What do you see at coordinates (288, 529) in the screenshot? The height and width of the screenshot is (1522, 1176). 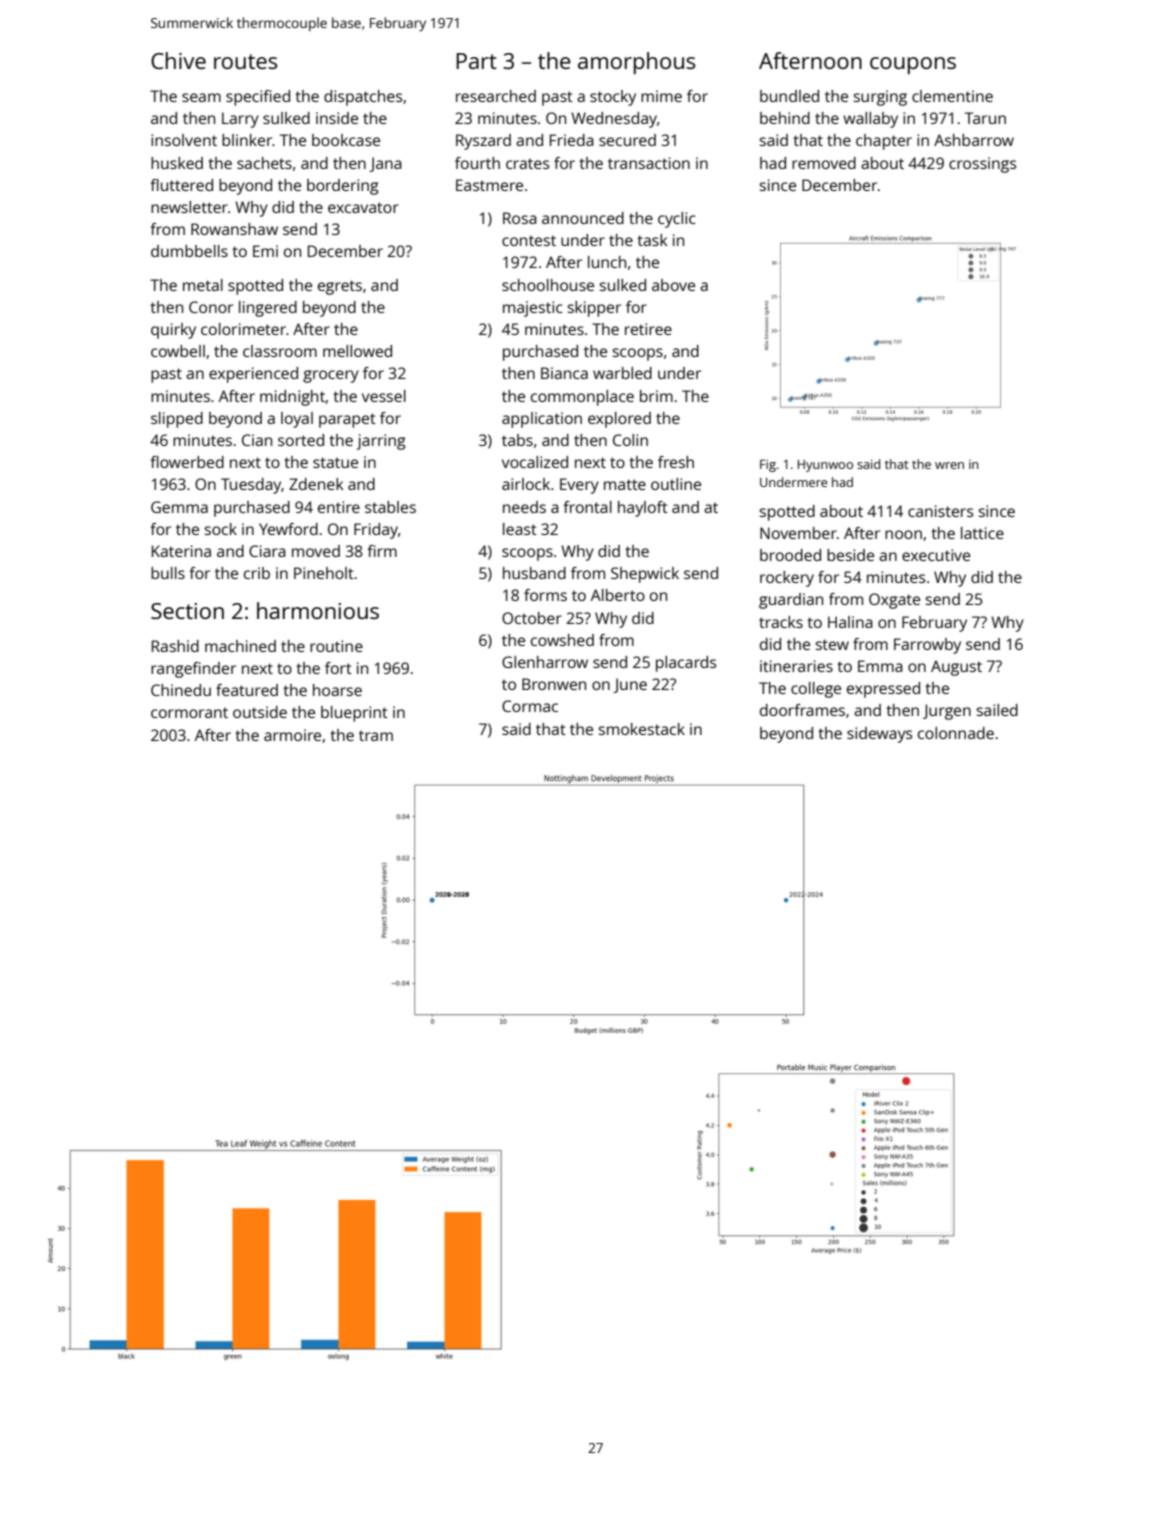 I see `Yewford` at bounding box center [288, 529].
